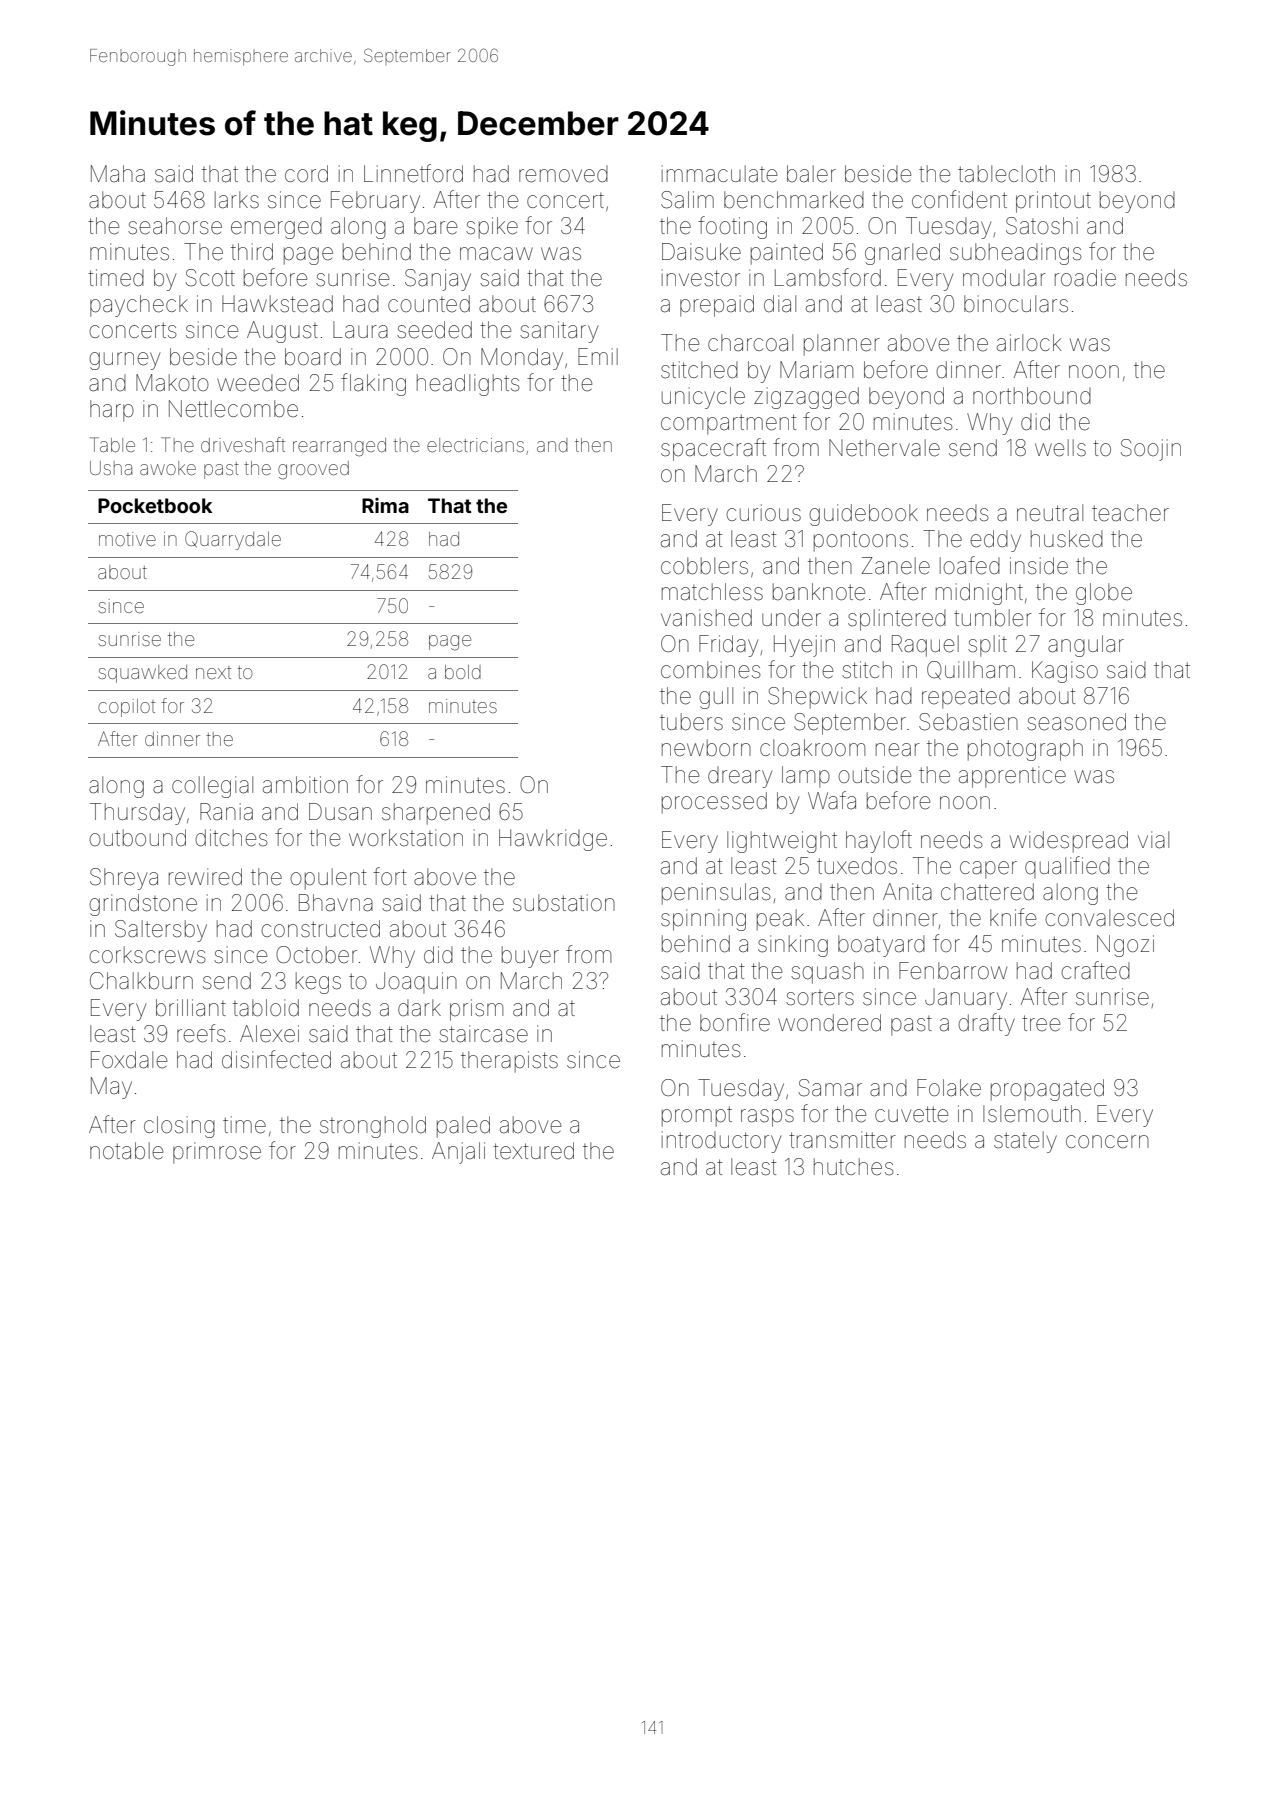  Describe the element at coordinates (306, 173) in the screenshot. I see `cord` at that location.
